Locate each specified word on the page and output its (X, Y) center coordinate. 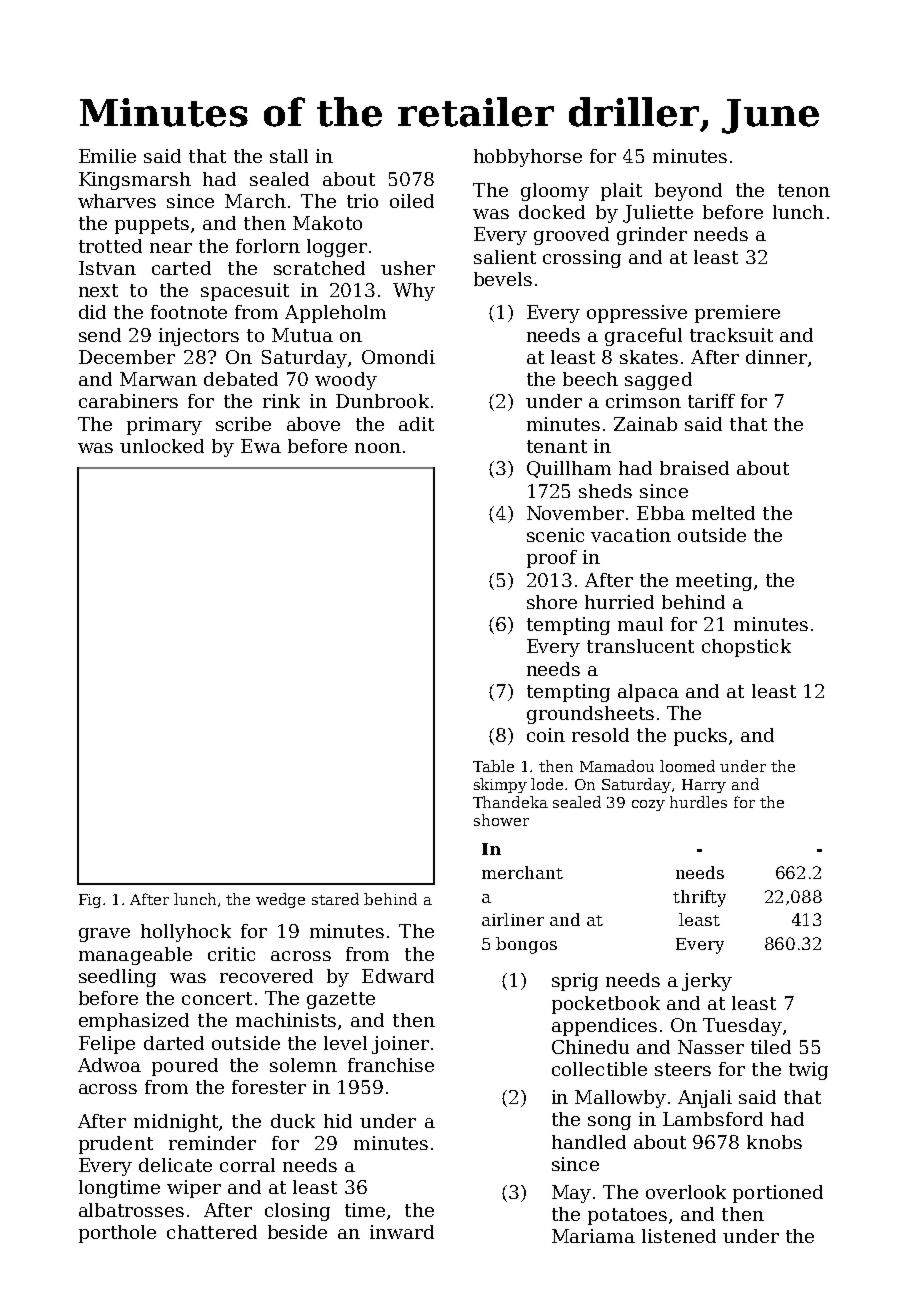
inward (402, 1232)
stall (289, 156)
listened (679, 1236)
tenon (804, 190)
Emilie (107, 156)
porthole (117, 1234)
